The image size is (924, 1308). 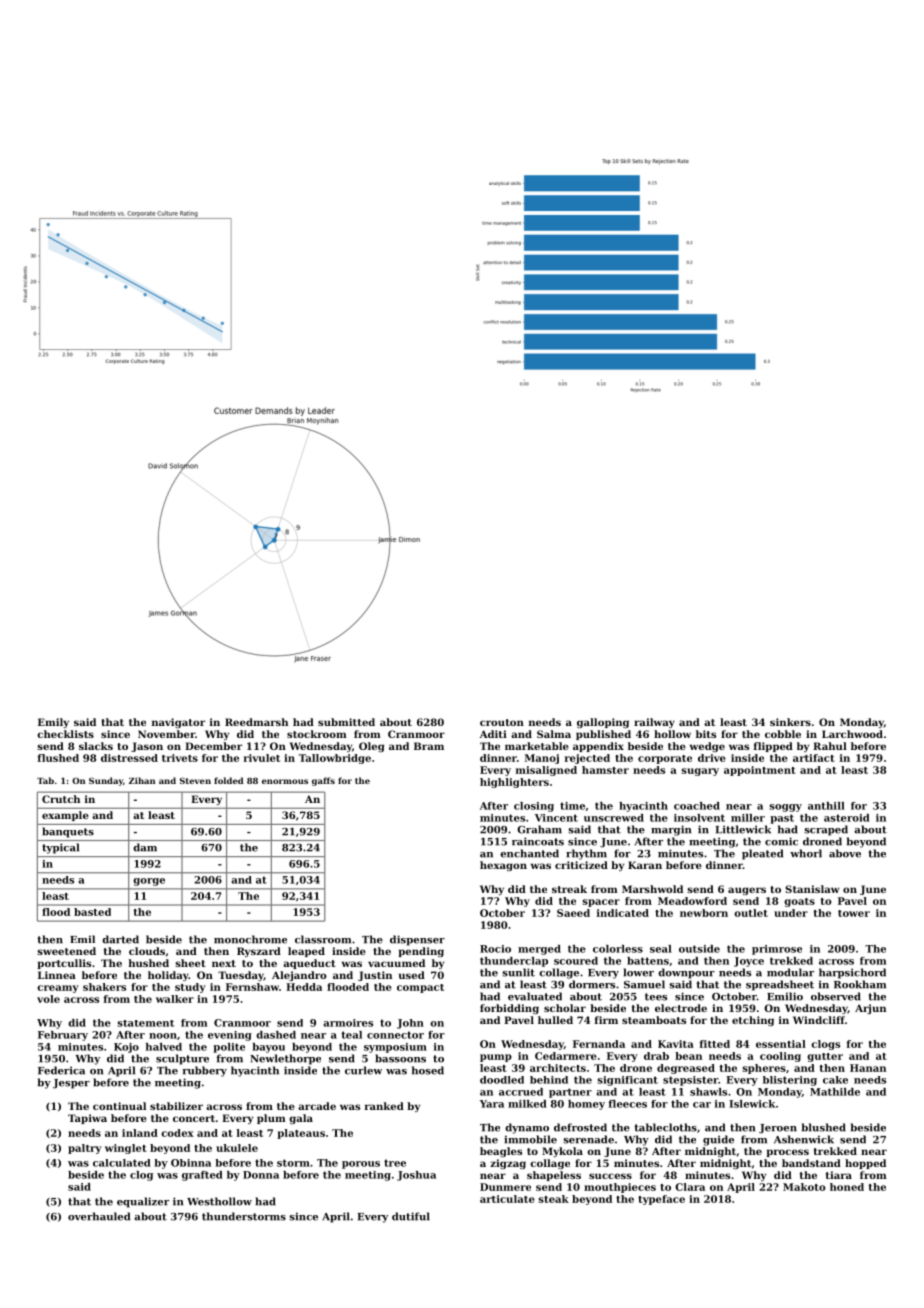 I want to click on Mathilde, so click(x=835, y=1092).
